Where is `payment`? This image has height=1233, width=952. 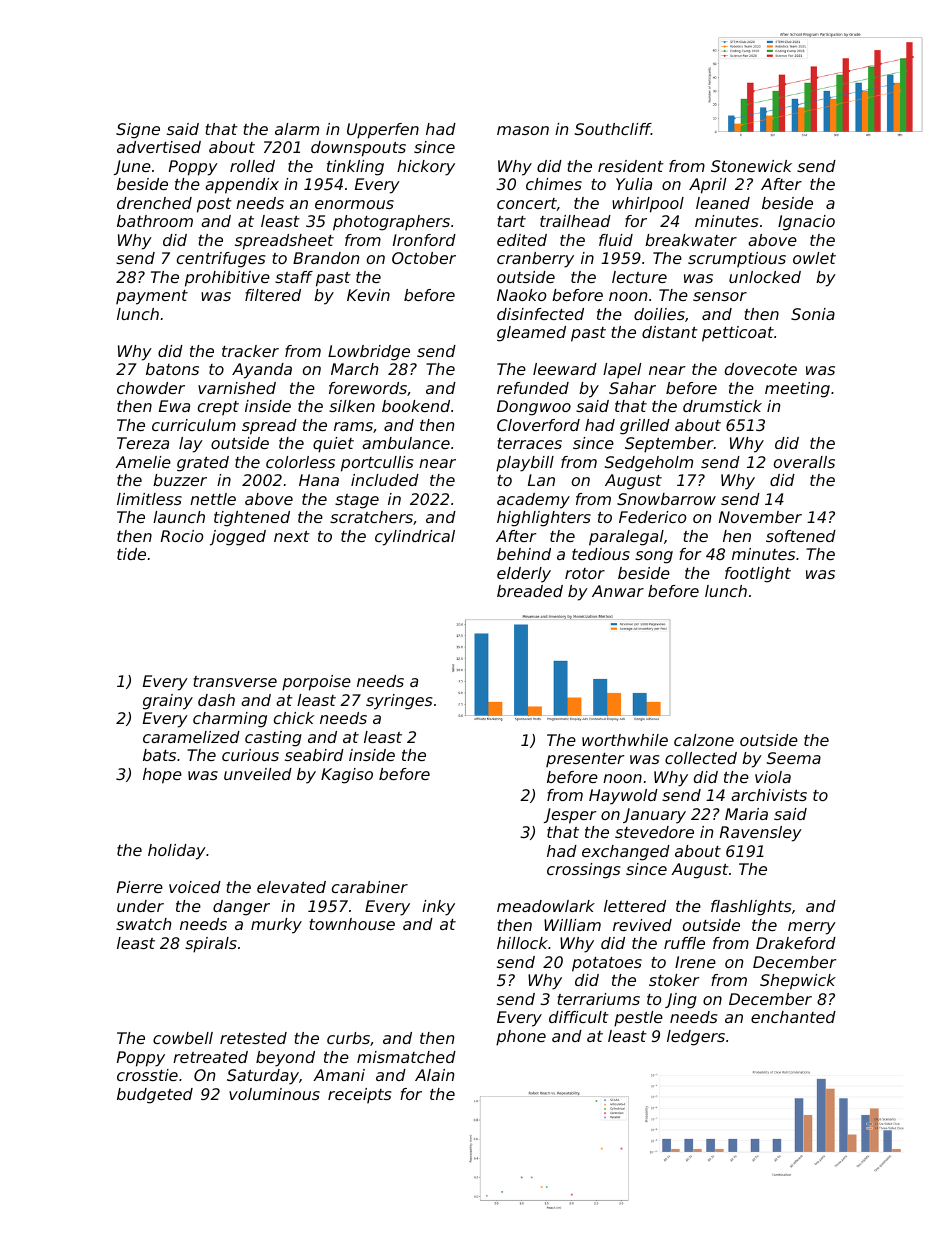 payment is located at coordinates (152, 297).
